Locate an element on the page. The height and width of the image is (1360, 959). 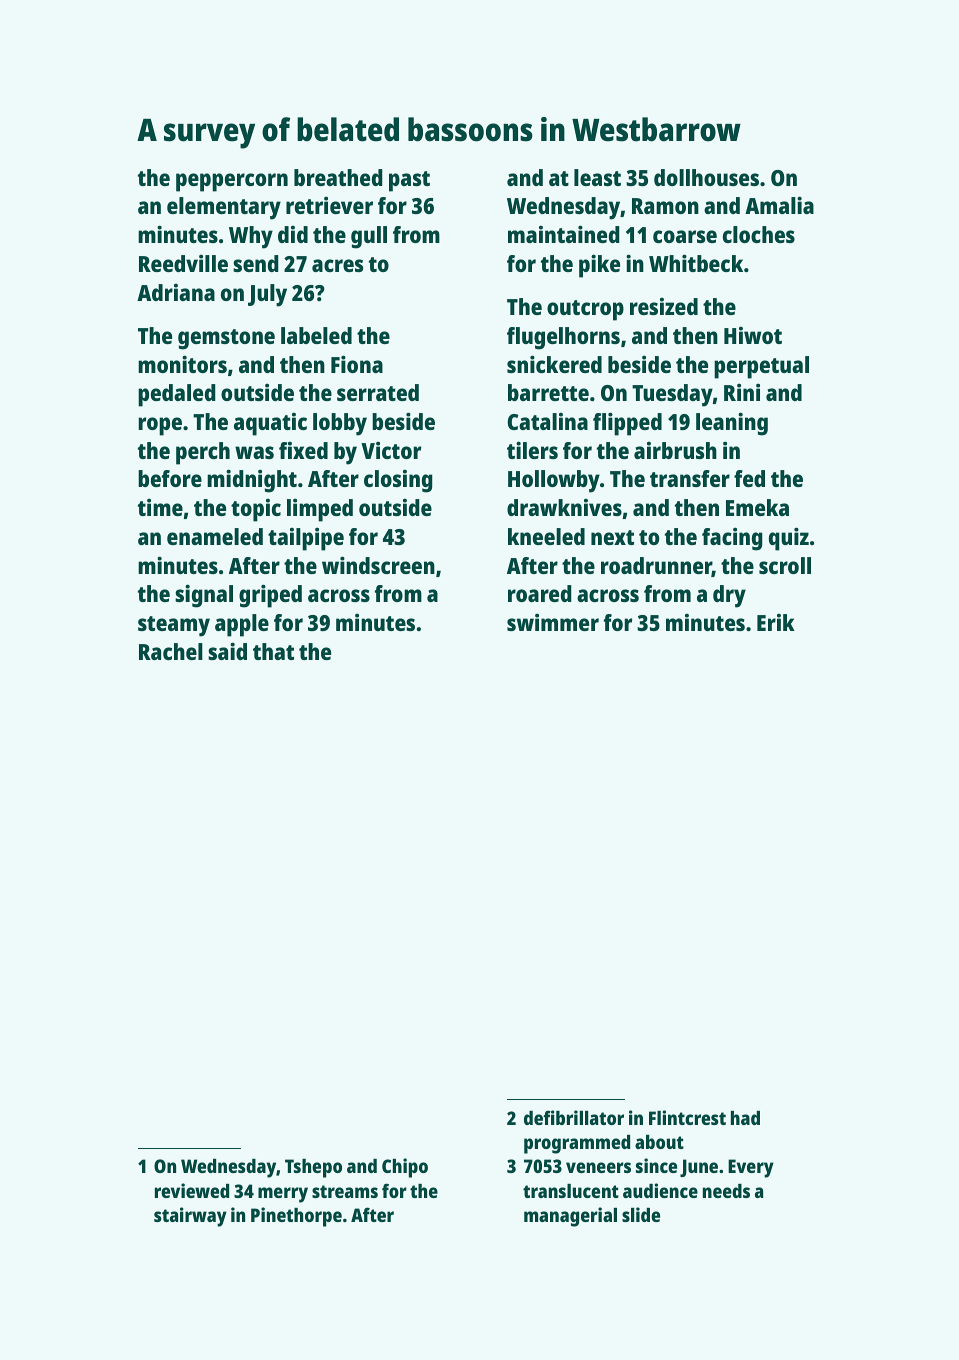
Tshepo is located at coordinates (313, 1168).
